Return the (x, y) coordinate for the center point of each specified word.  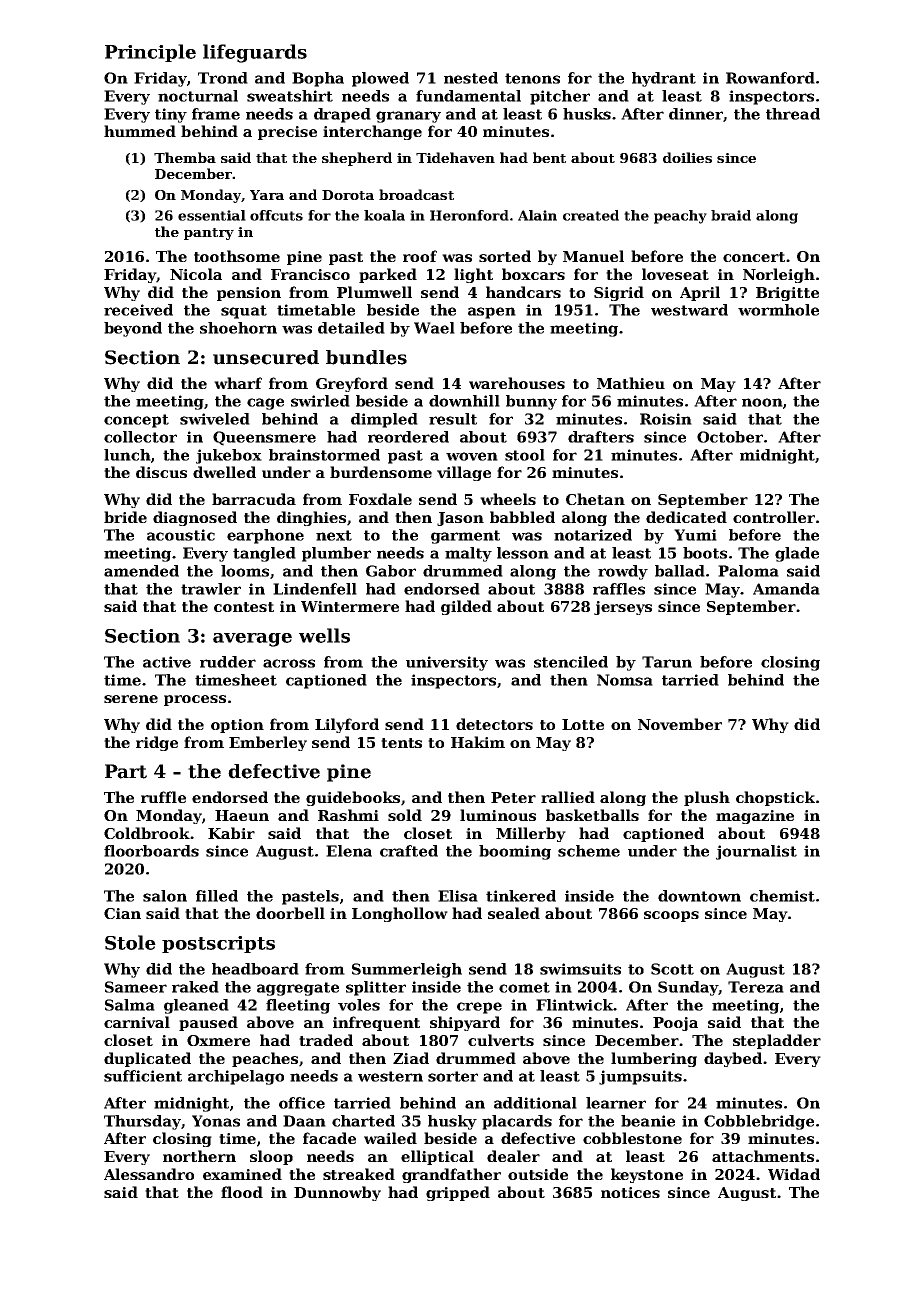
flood (242, 1192)
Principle (150, 53)
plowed (380, 79)
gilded (466, 607)
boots (705, 553)
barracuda (254, 499)
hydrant (664, 79)
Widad (794, 1174)
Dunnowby (337, 1193)
